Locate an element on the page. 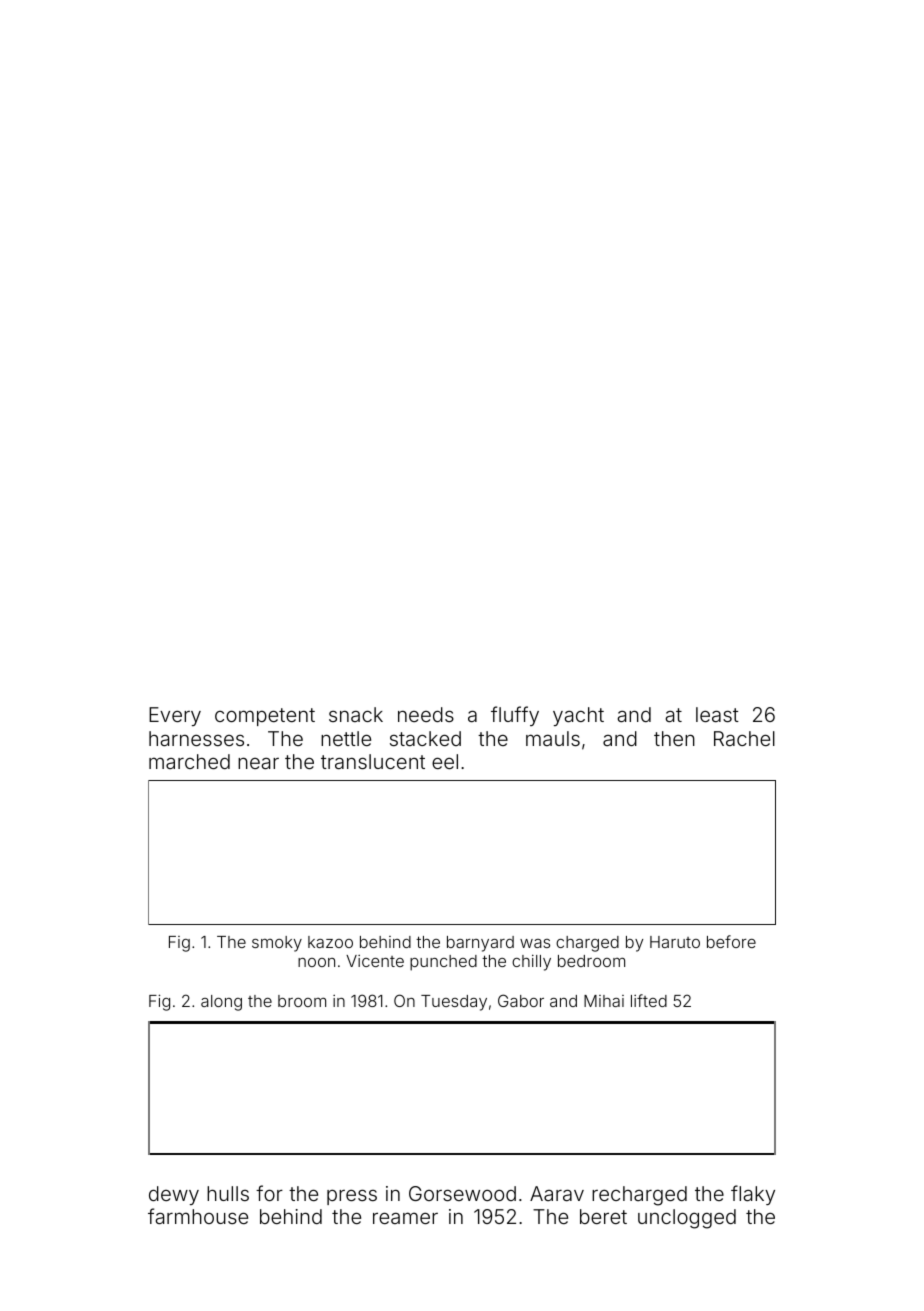  Aarav is located at coordinates (557, 1193).
